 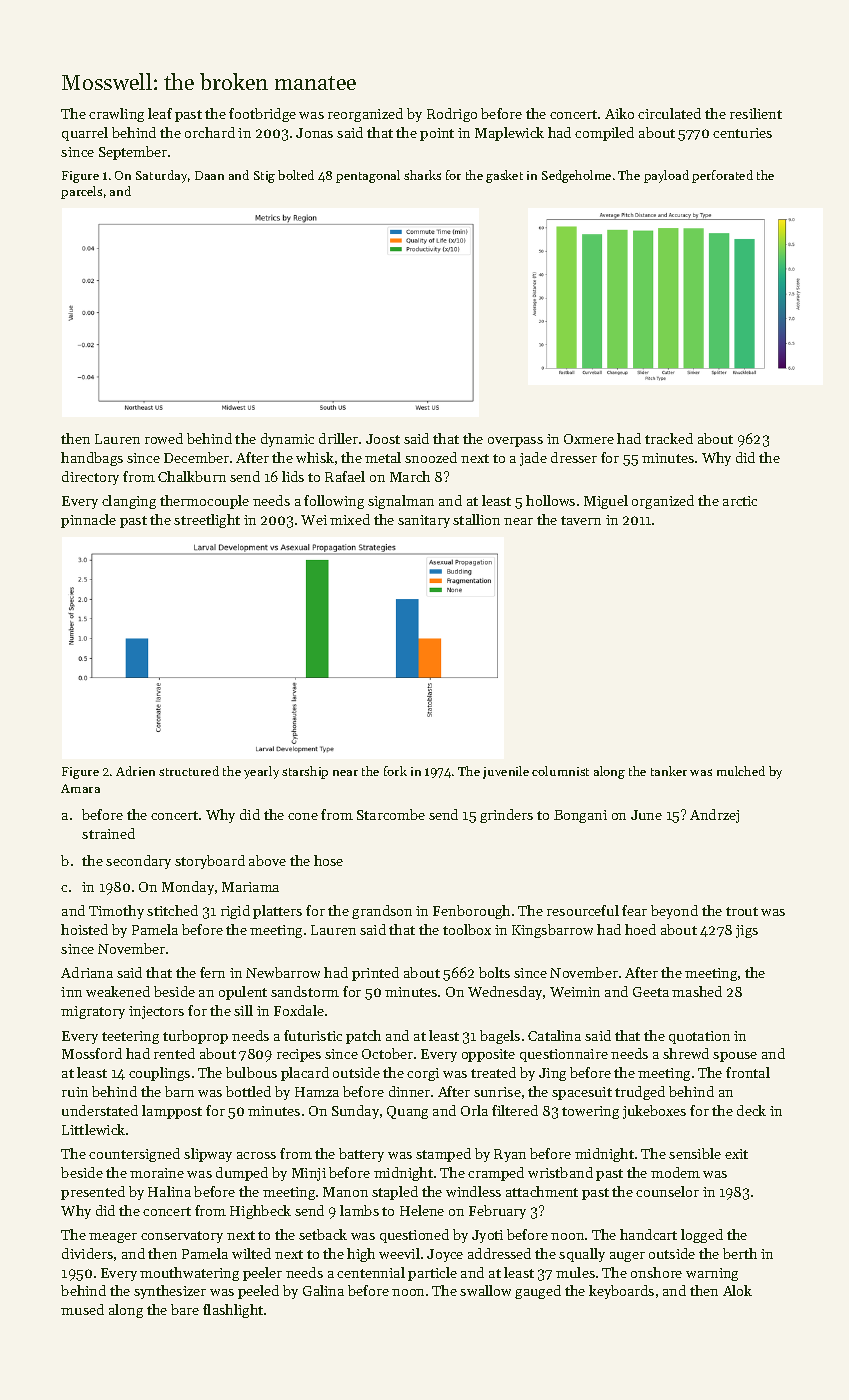 I want to click on Rodrigo, so click(x=452, y=115).
